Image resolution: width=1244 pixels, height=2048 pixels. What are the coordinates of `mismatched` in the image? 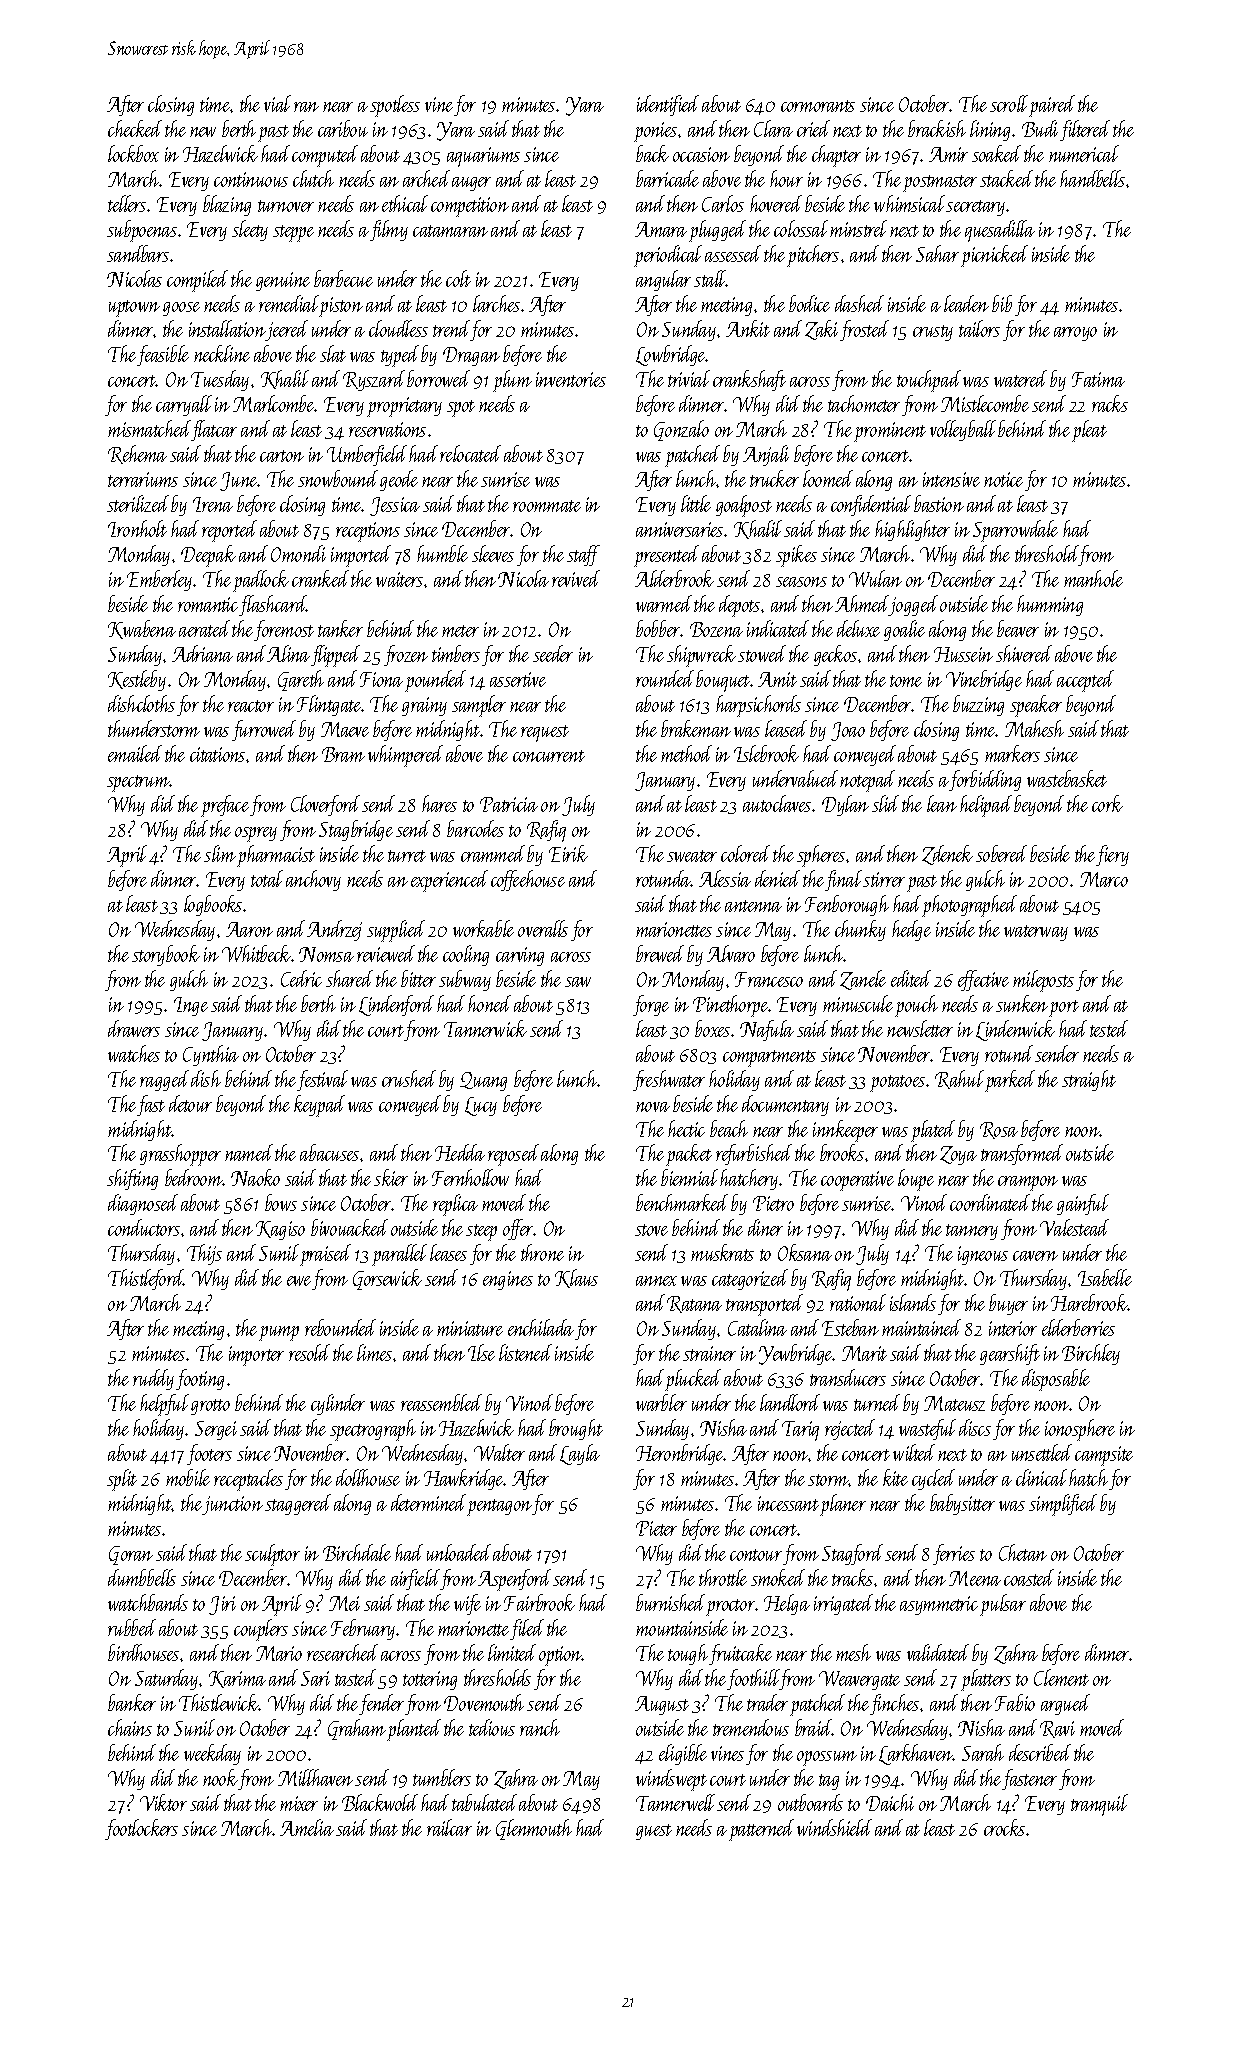 It's located at (149, 428).
